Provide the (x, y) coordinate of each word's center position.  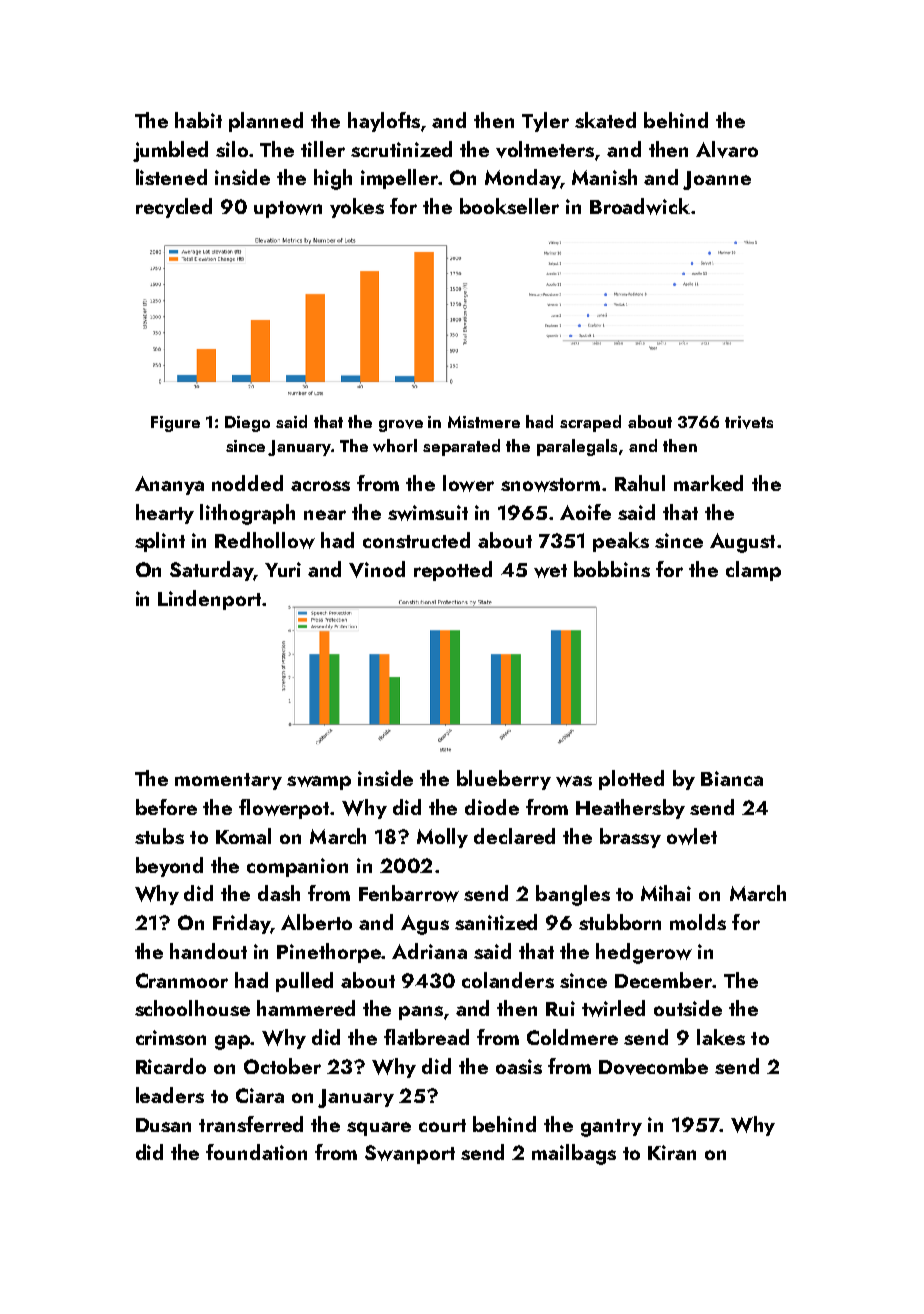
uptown (288, 209)
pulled (304, 982)
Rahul (640, 483)
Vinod (377, 569)
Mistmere (484, 422)
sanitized (496, 922)
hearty (165, 514)
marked (708, 483)
